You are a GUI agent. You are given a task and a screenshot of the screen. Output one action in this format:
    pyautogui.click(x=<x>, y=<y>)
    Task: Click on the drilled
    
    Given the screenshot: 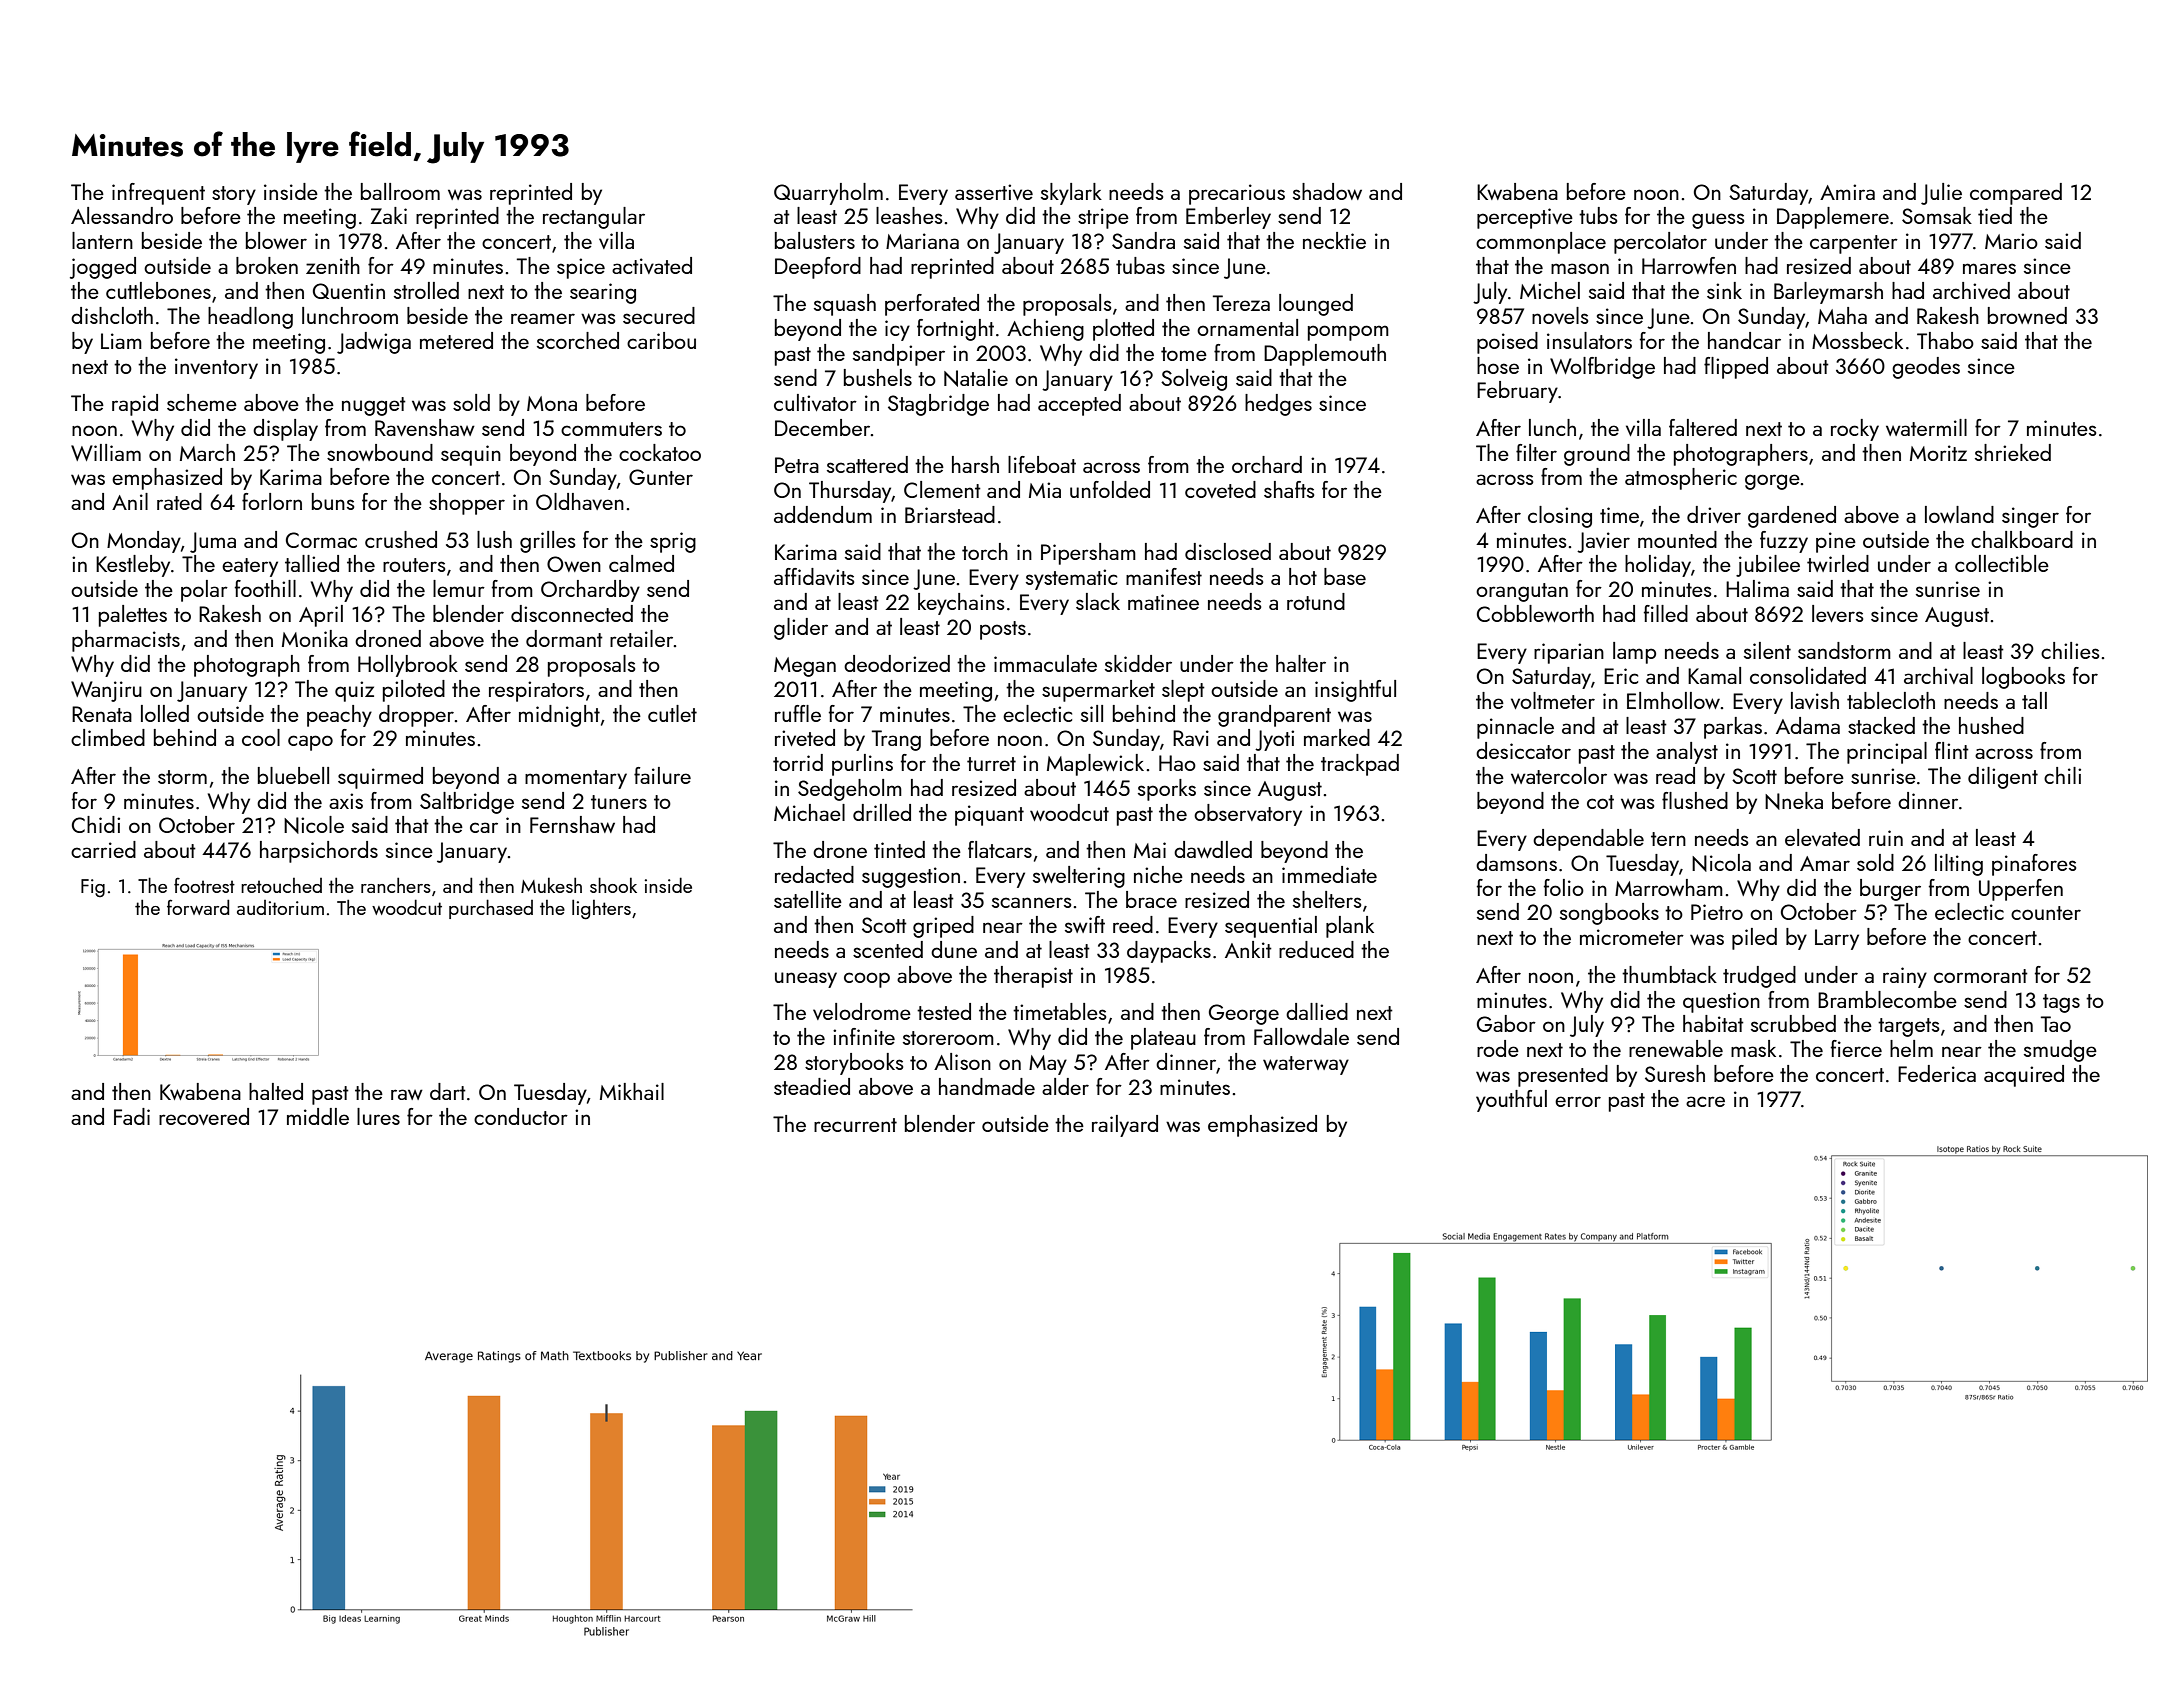 What is the action you would take?
    pyautogui.click(x=882, y=812)
